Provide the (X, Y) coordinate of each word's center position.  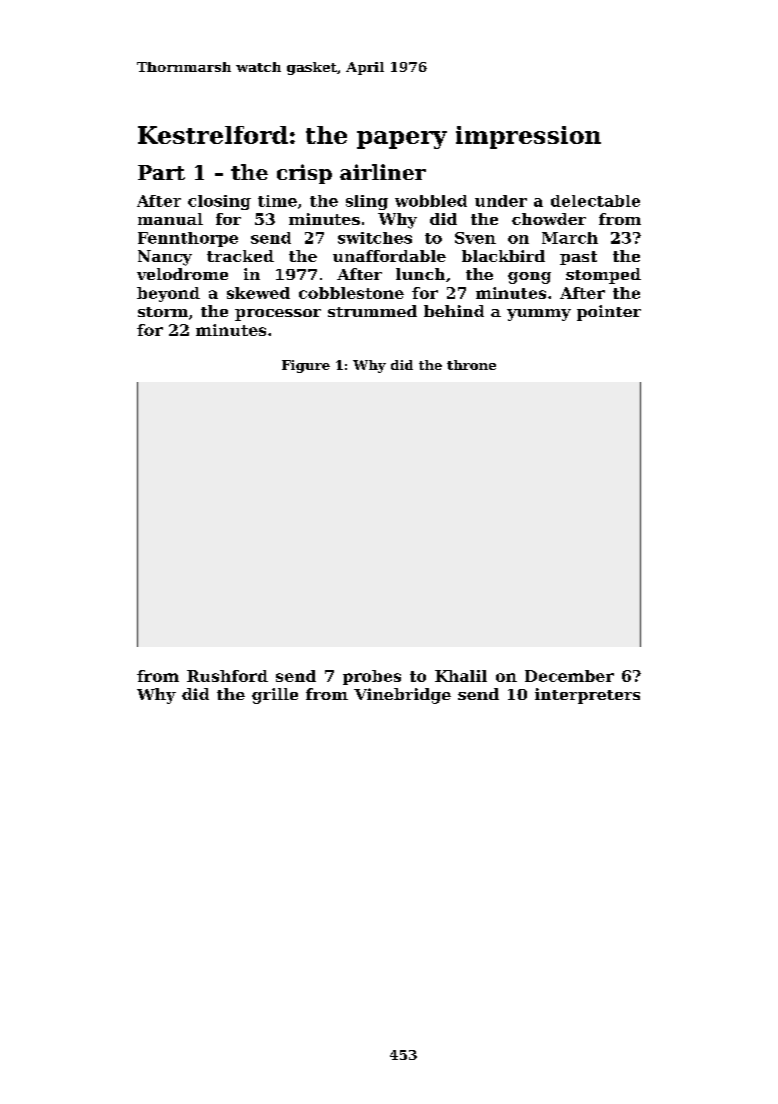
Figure (306, 366)
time (277, 201)
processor (278, 315)
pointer (609, 313)
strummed (372, 311)
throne (471, 365)
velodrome (182, 274)
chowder (549, 219)
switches (375, 238)
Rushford (227, 676)
